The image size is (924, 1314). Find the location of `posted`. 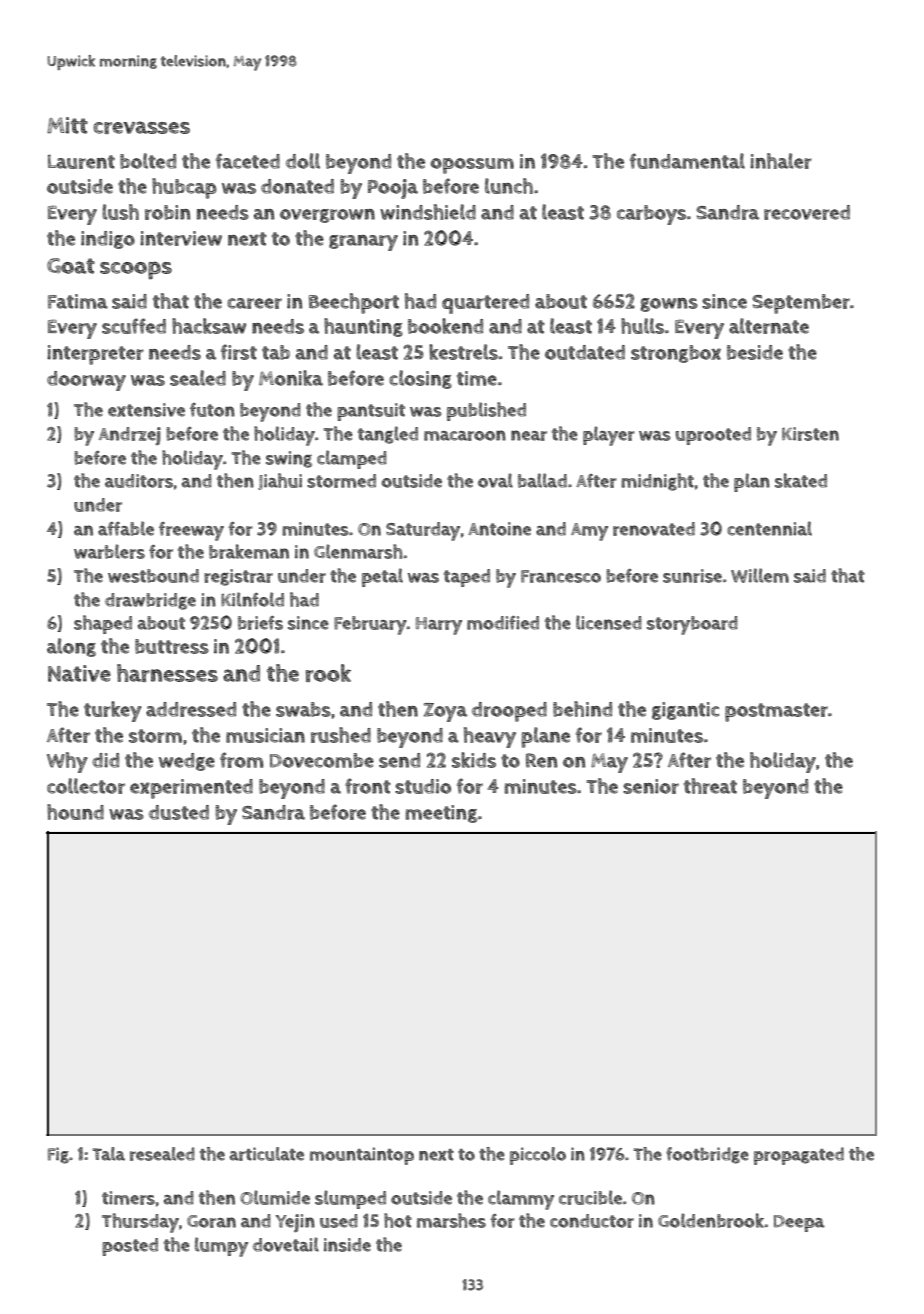

posted is located at coordinates (130, 1247).
